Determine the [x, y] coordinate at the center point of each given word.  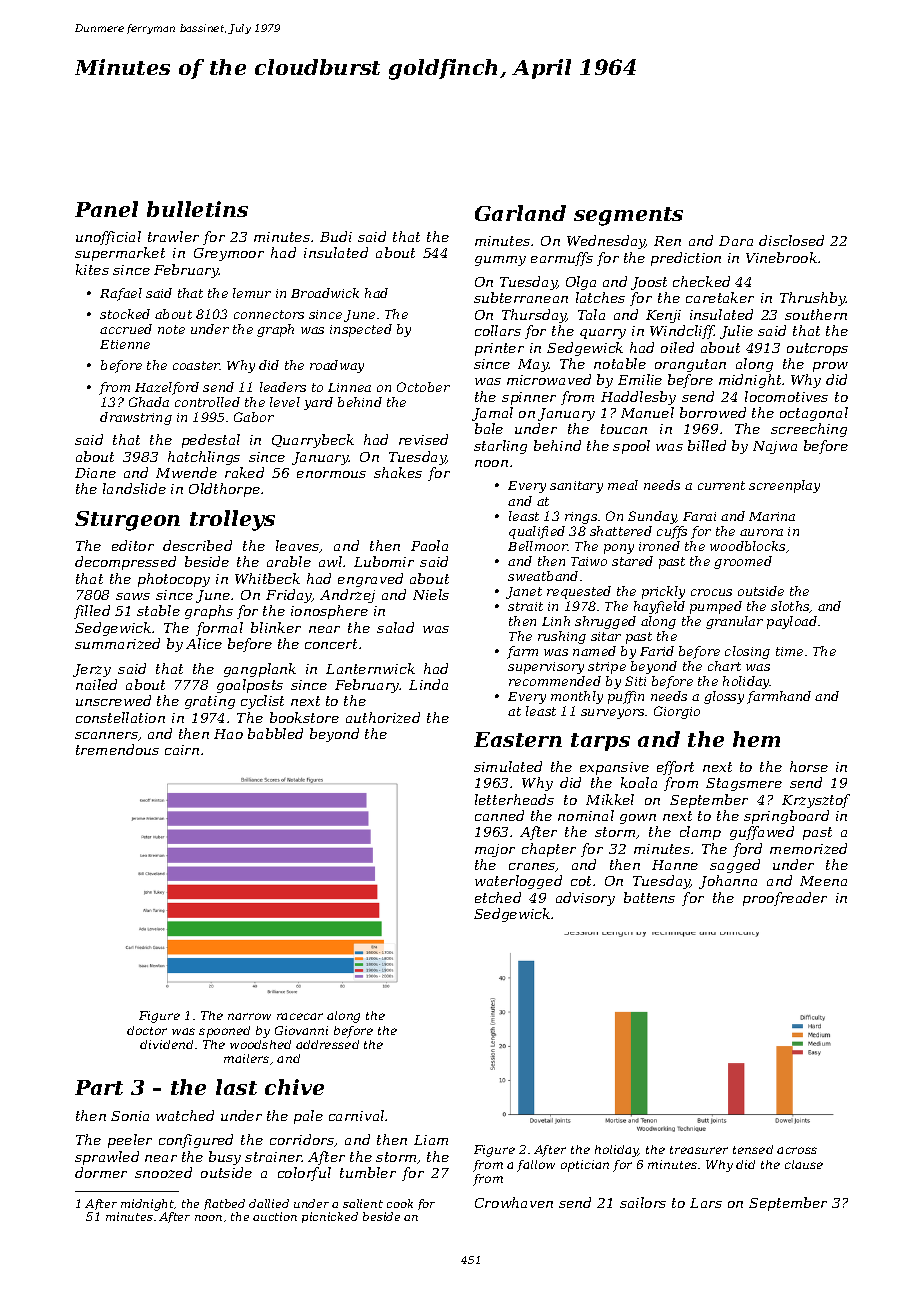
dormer [101, 1172]
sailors [643, 1202]
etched [498, 897]
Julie [736, 332]
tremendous [117, 749]
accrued [126, 329]
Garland [520, 213]
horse [809, 766]
